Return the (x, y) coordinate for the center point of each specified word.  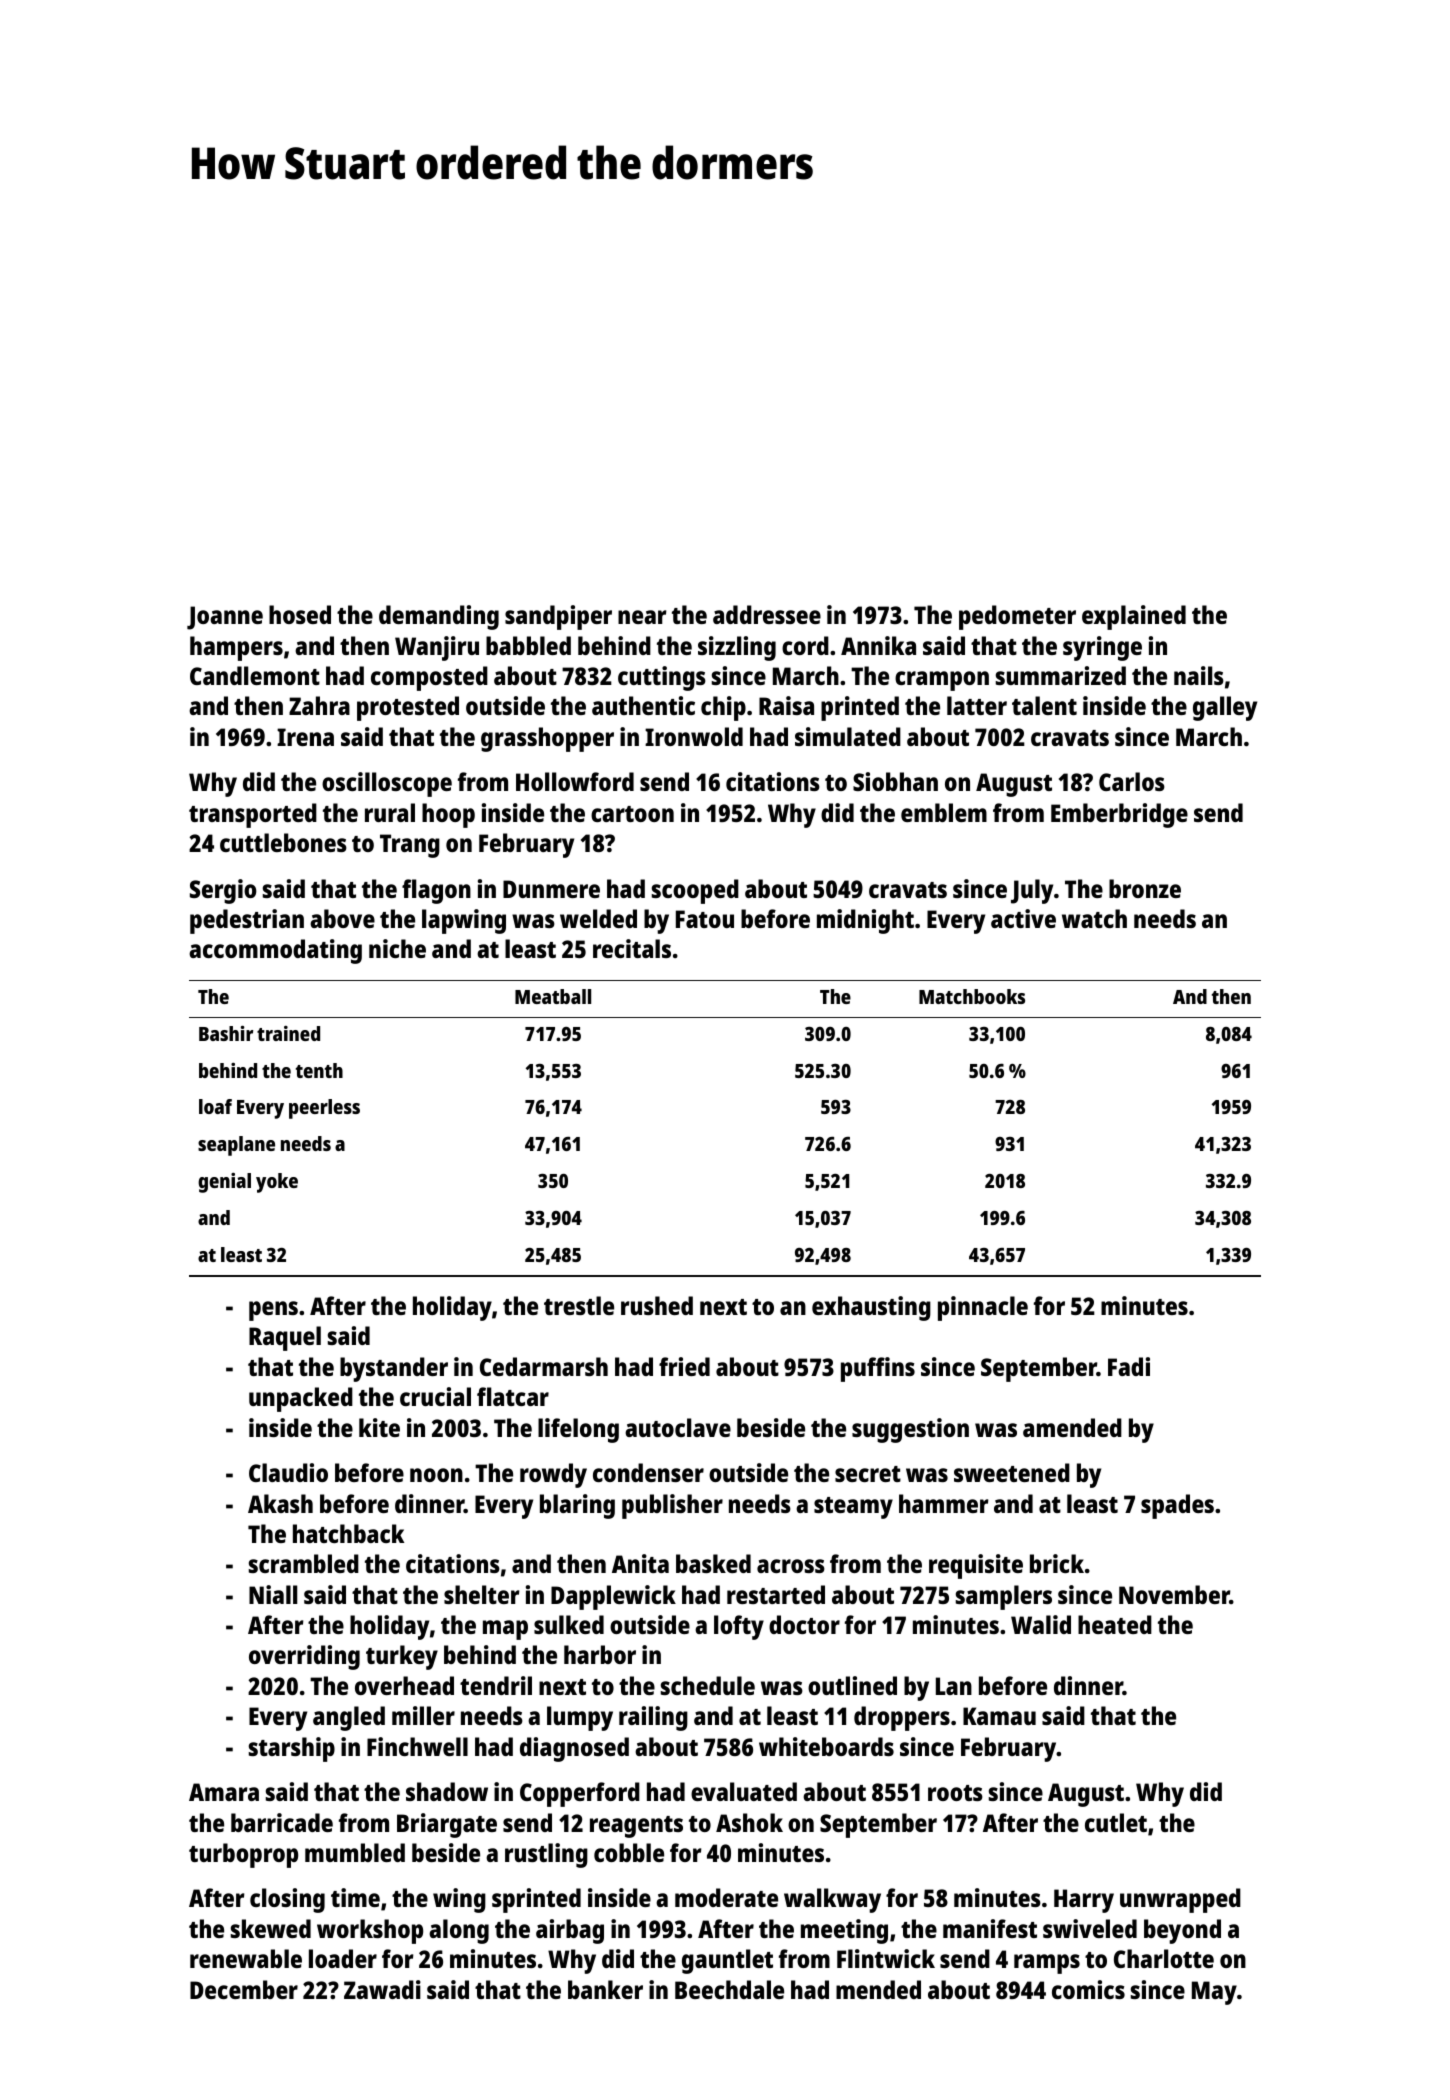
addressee (767, 614)
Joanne (225, 618)
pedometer (1017, 617)
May (1214, 1993)
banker (605, 1989)
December (244, 1989)
